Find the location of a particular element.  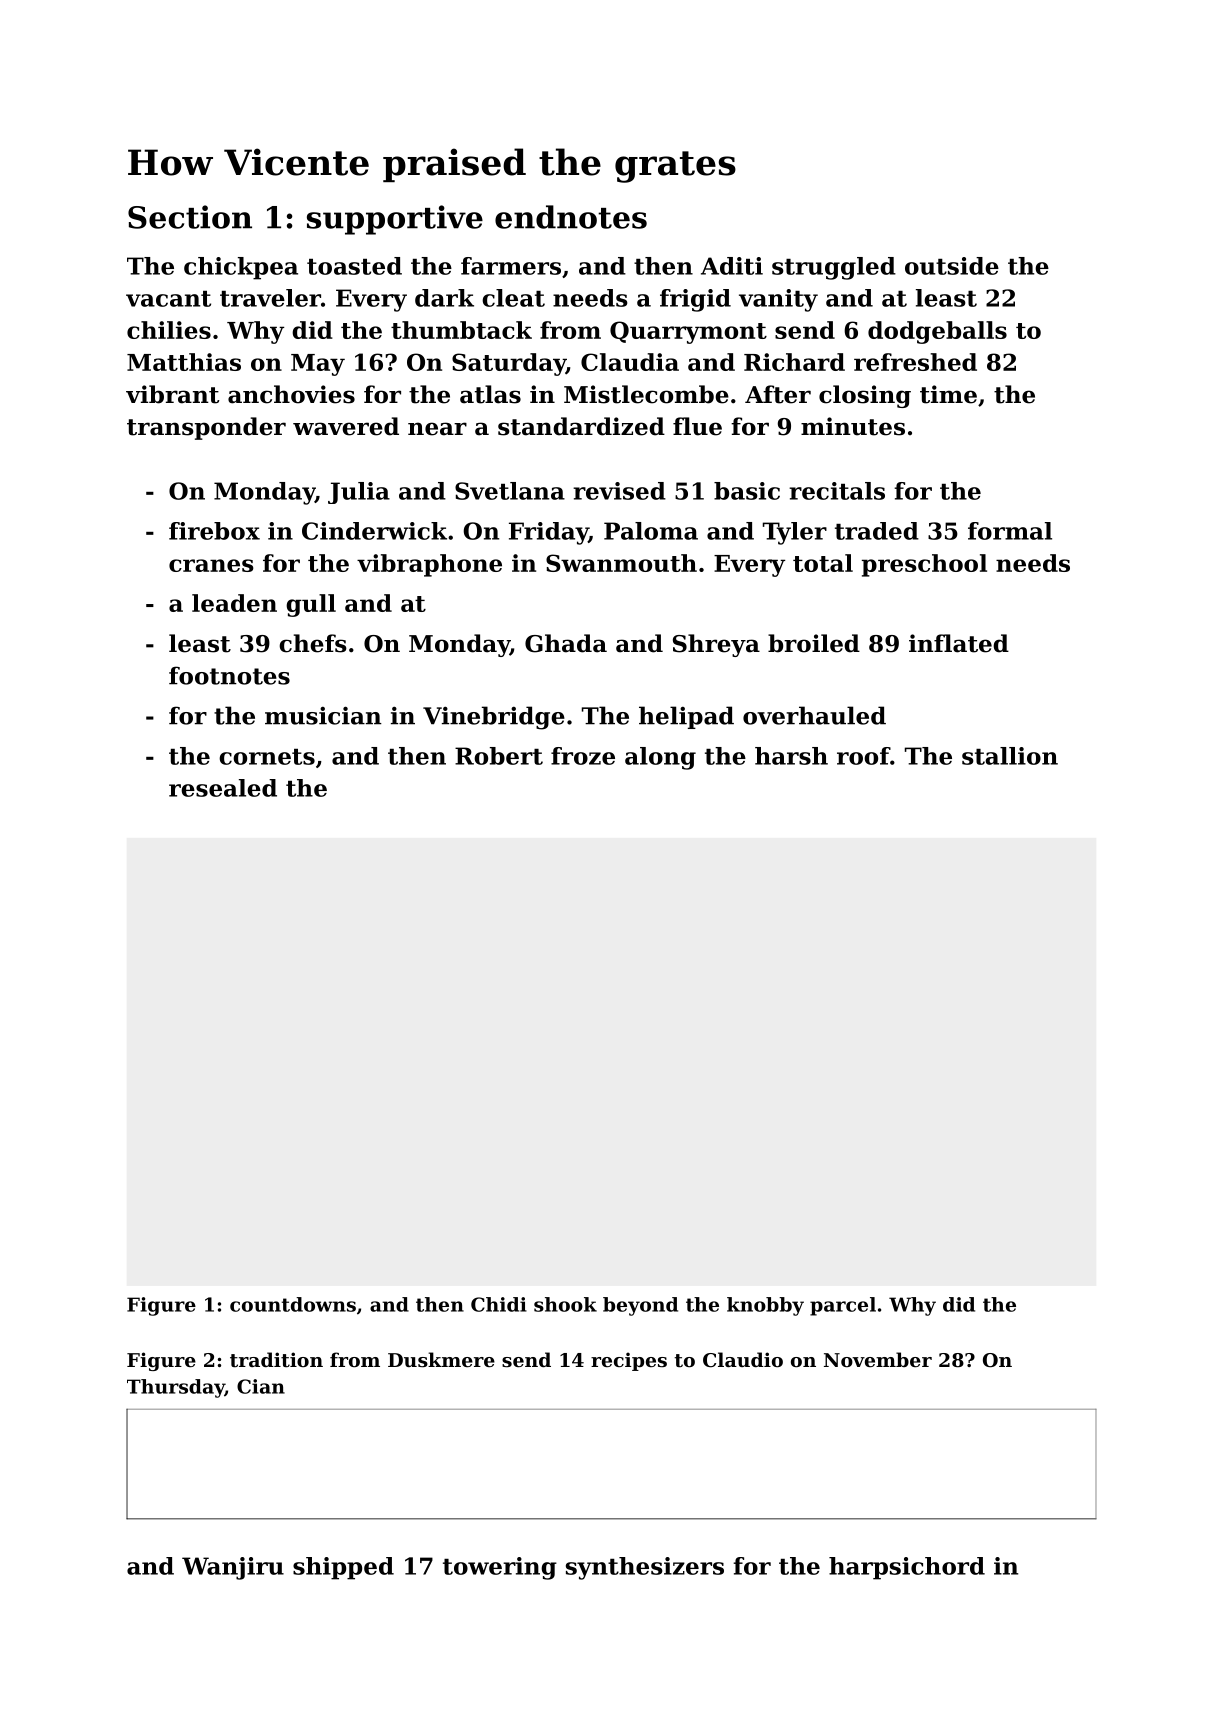

cranes is located at coordinates (211, 565).
